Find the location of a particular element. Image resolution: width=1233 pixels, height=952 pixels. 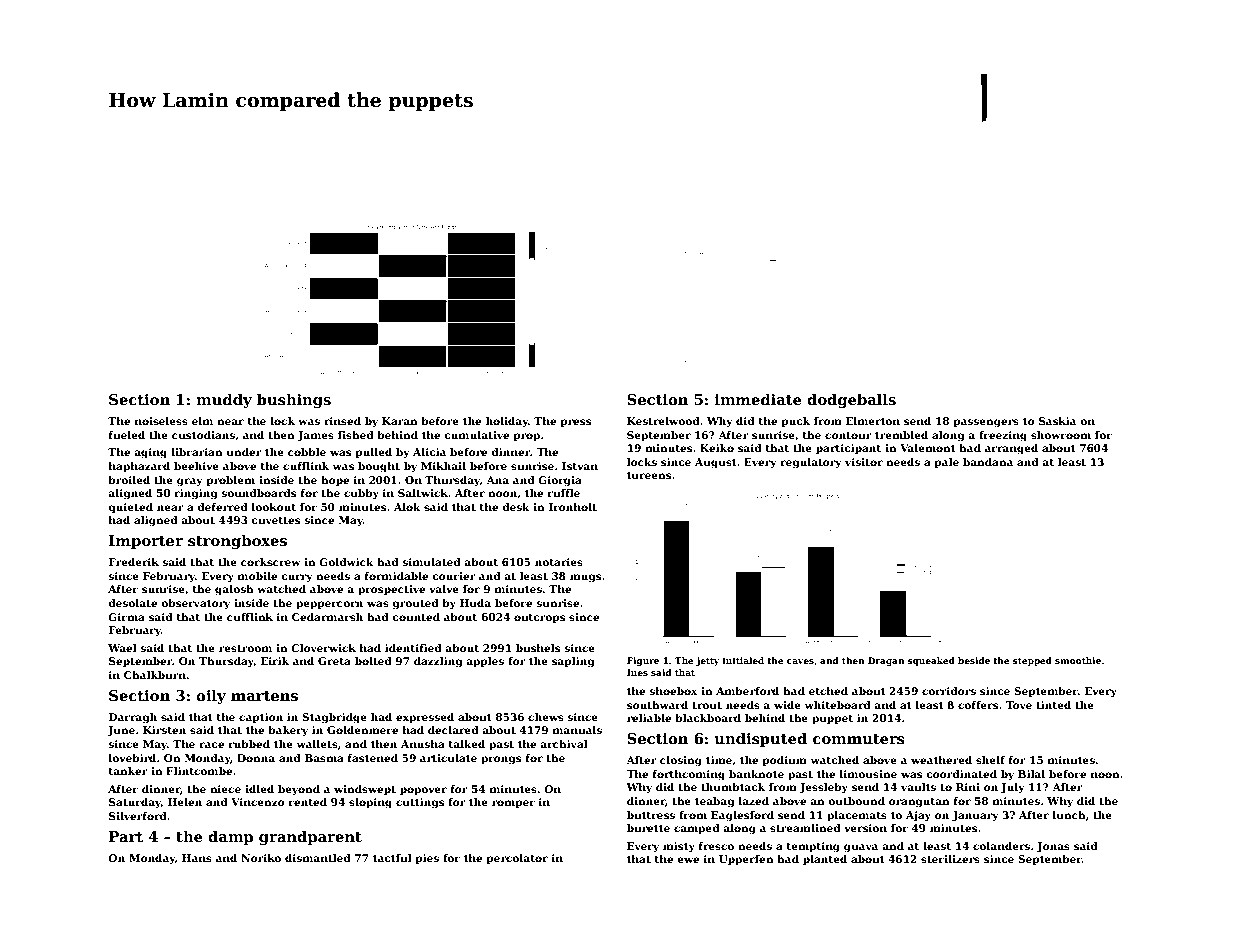

Hans is located at coordinates (197, 858).
